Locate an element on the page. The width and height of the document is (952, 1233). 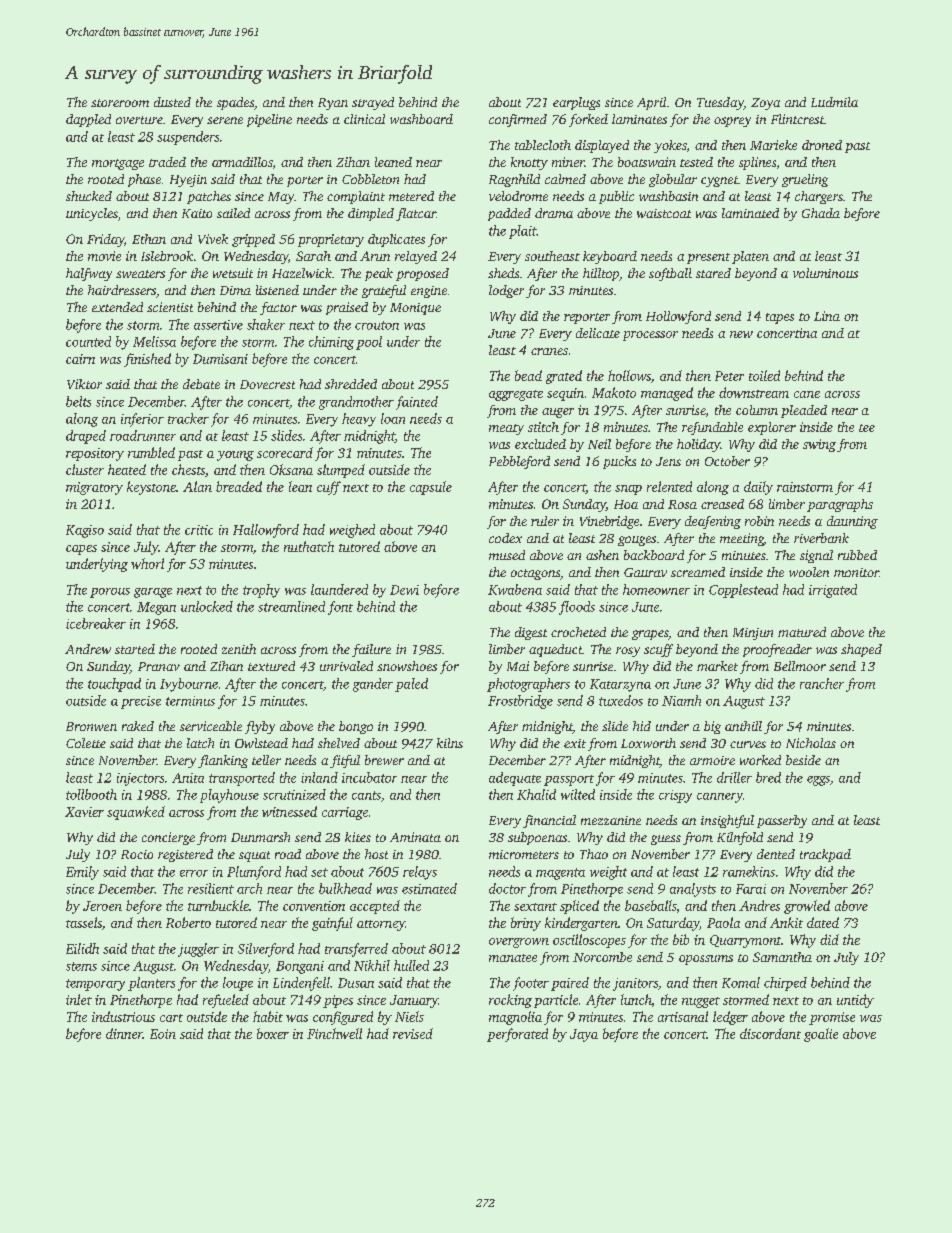
ledger is located at coordinates (730, 1018).
